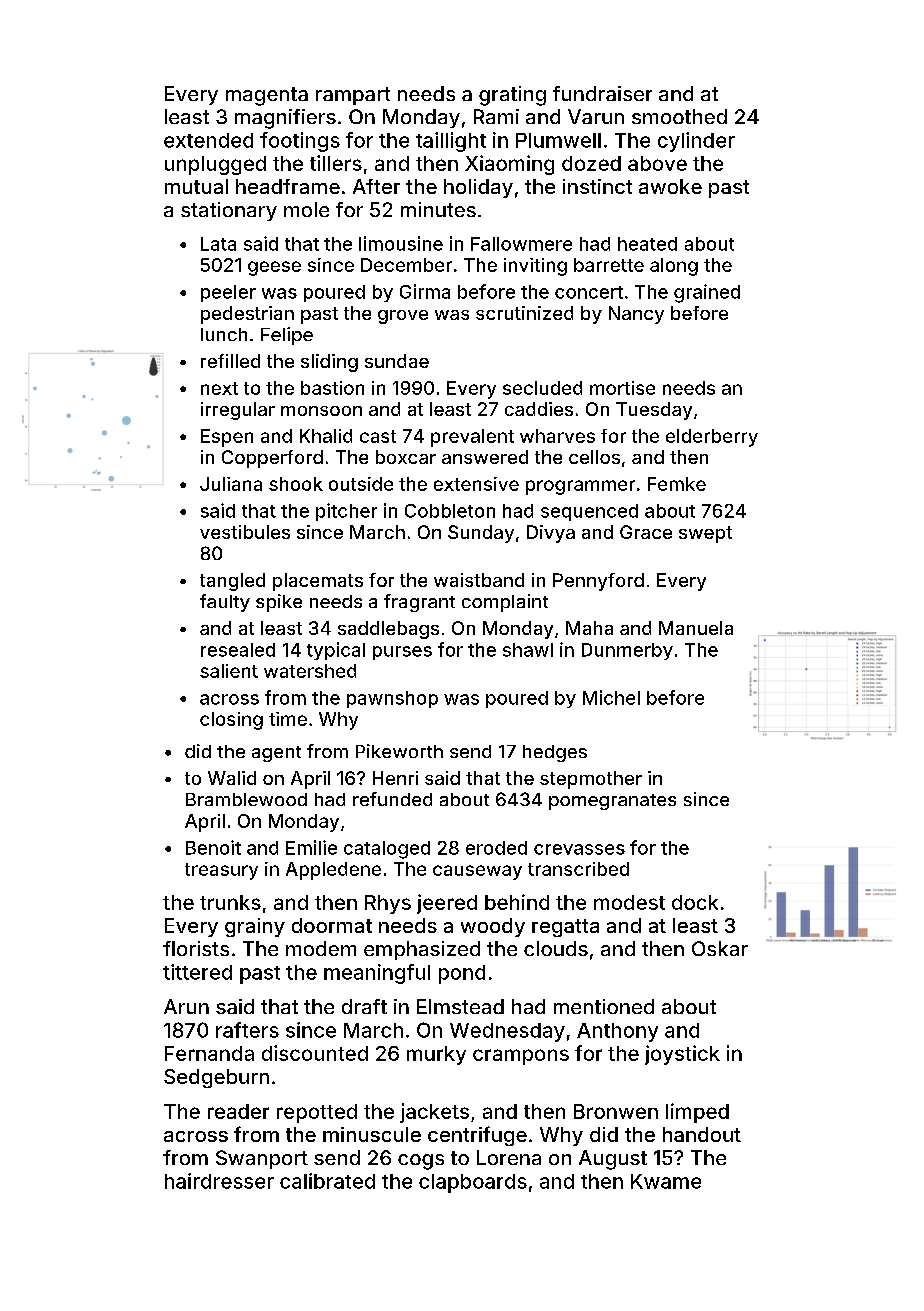  What do you see at coordinates (479, 580) in the image?
I see `waistband` at bounding box center [479, 580].
